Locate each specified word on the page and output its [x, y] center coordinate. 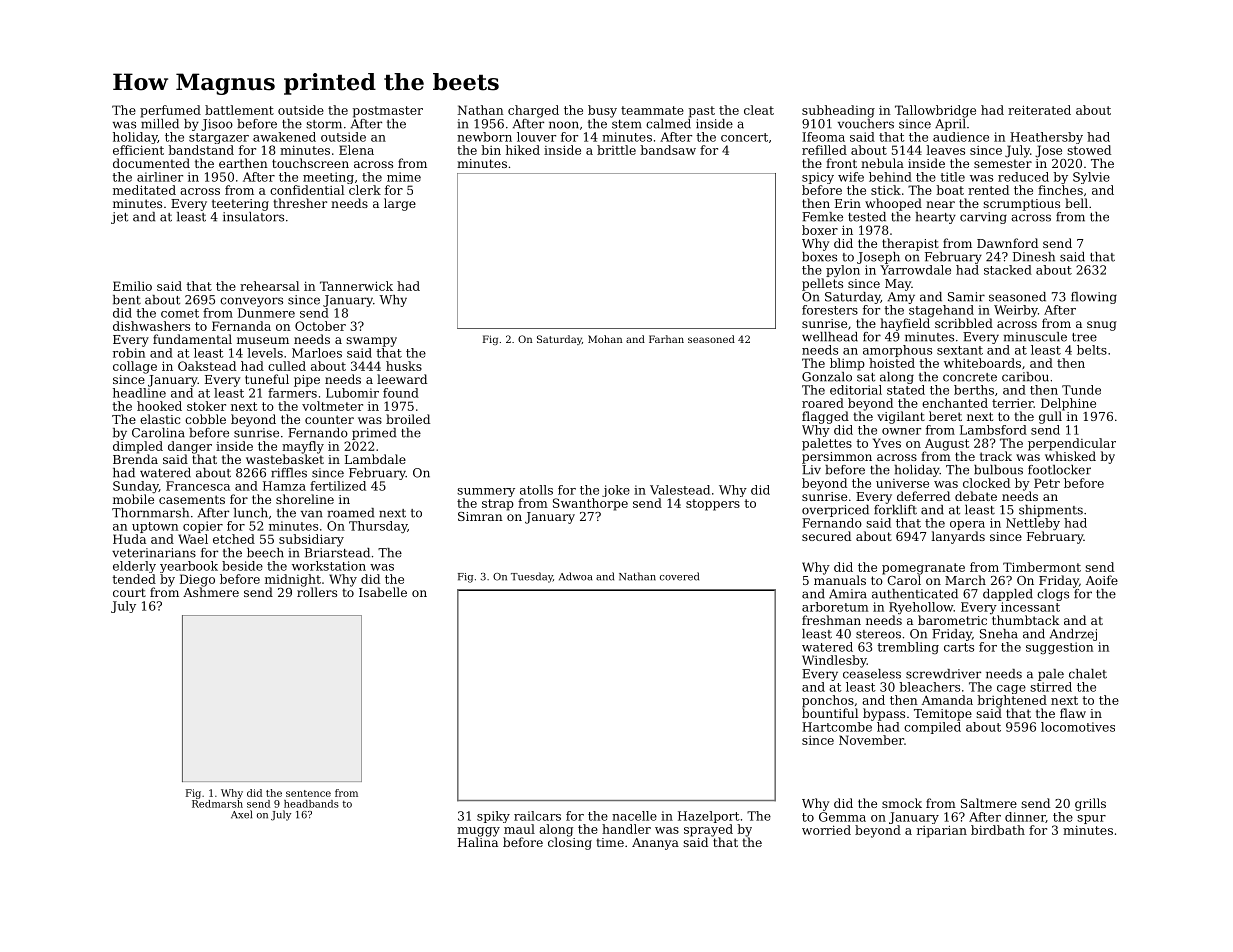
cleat [759, 110]
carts [959, 647]
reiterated [1039, 110]
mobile [133, 499]
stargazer [219, 138]
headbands [311, 804]
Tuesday [532, 577]
